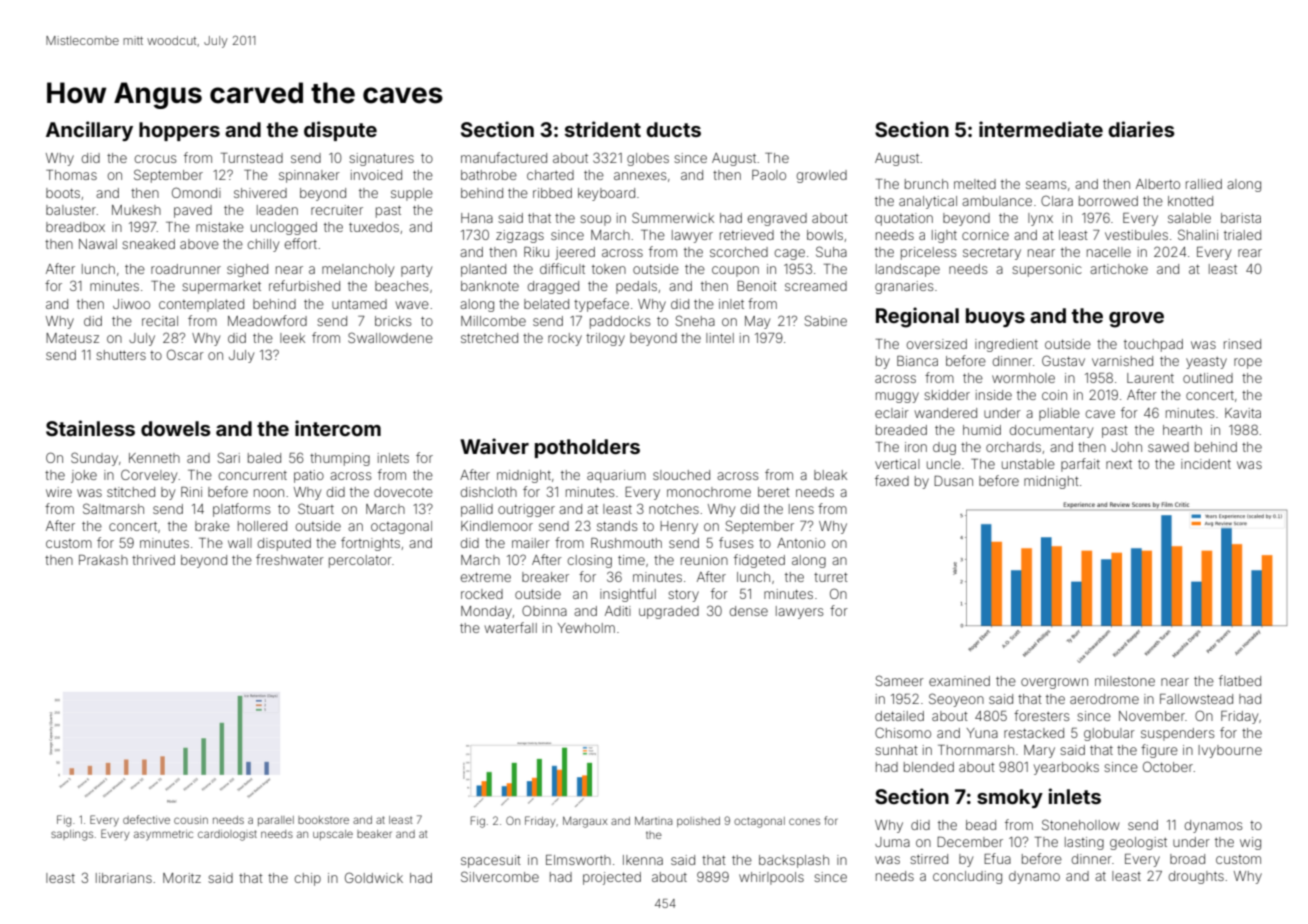  Describe the element at coordinates (182, 878) in the image. I see `Moritz` at that location.
